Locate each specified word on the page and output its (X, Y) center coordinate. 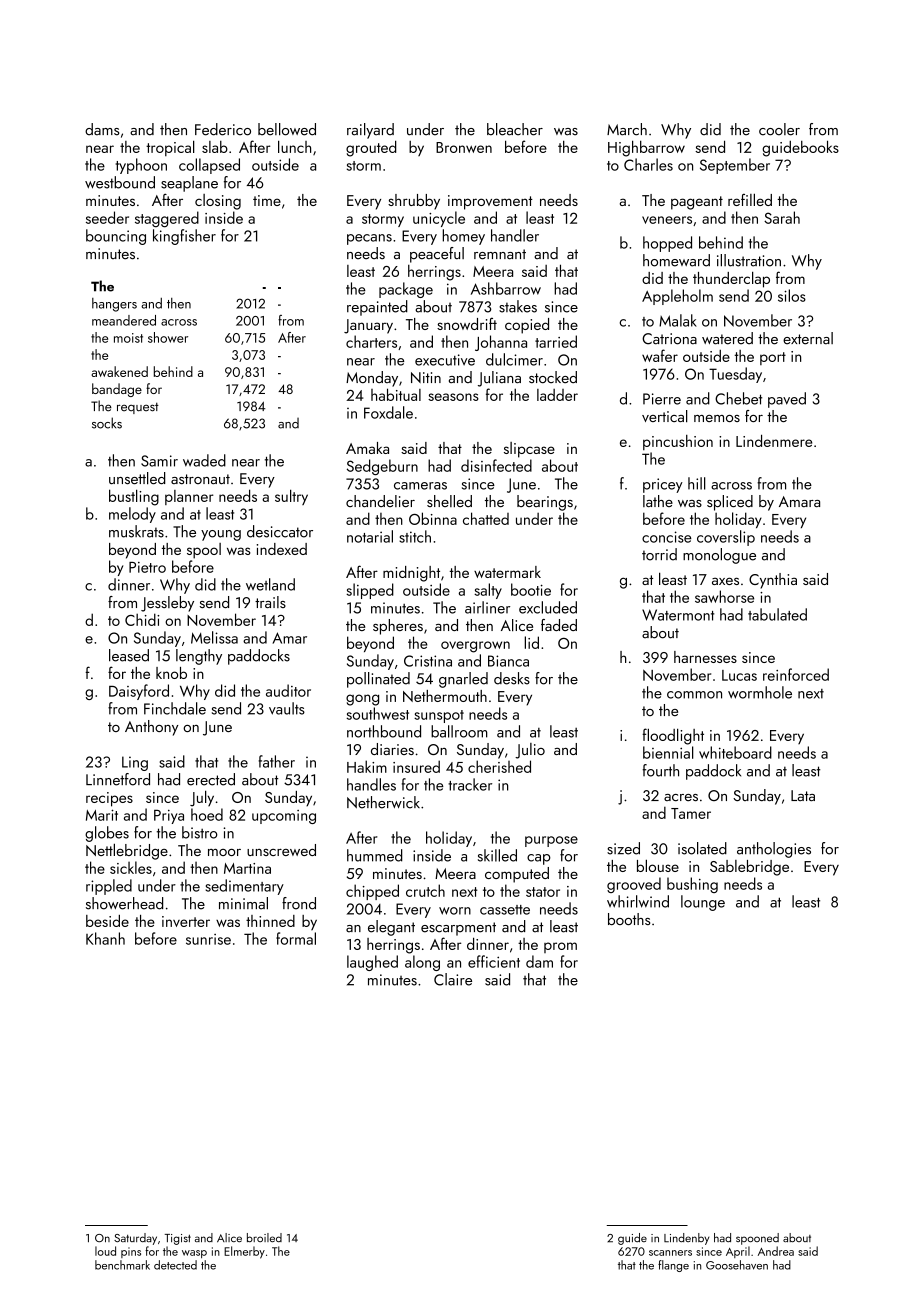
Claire (453, 979)
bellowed (287, 129)
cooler (779, 129)
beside (107, 921)
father (276, 761)
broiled (264, 1237)
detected (175, 1265)
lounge (703, 903)
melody (132, 515)
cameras (420, 486)
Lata (803, 795)
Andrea (776, 1251)
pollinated (378, 680)
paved (787, 400)
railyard (370, 131)
